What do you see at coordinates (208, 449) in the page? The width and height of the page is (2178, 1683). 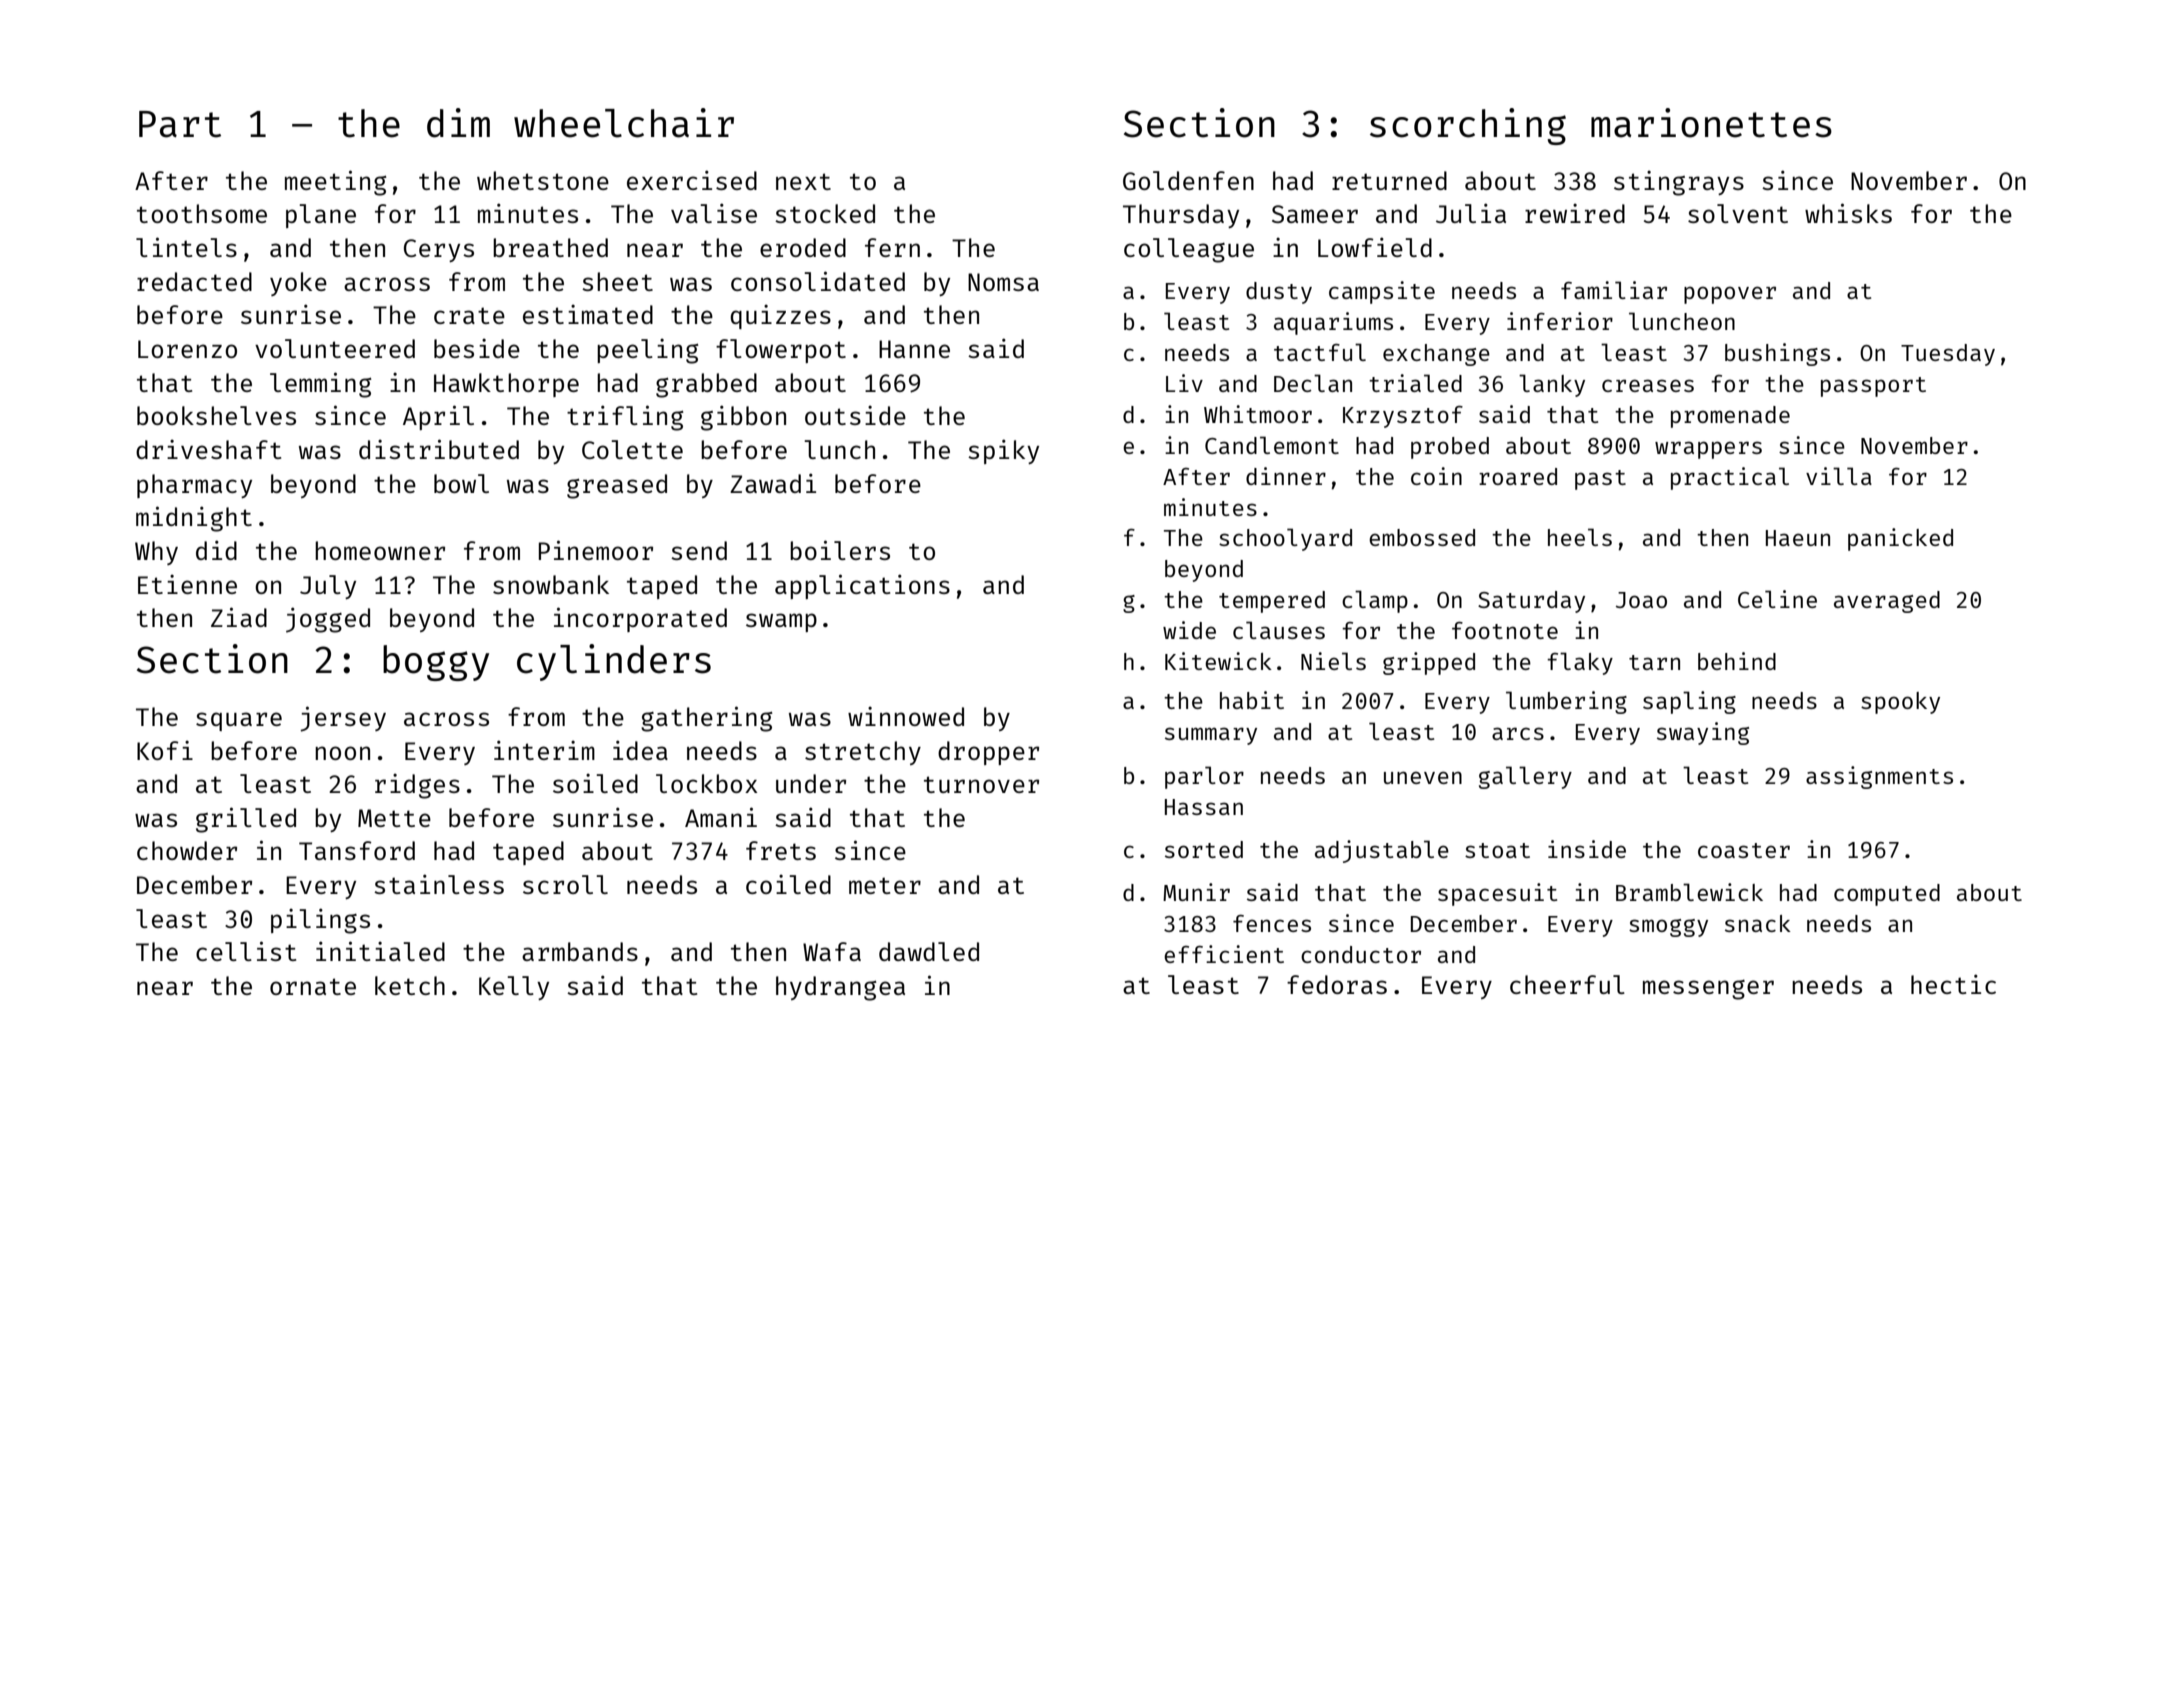 I see `driveshaft` at bounding box center [208, 449].
